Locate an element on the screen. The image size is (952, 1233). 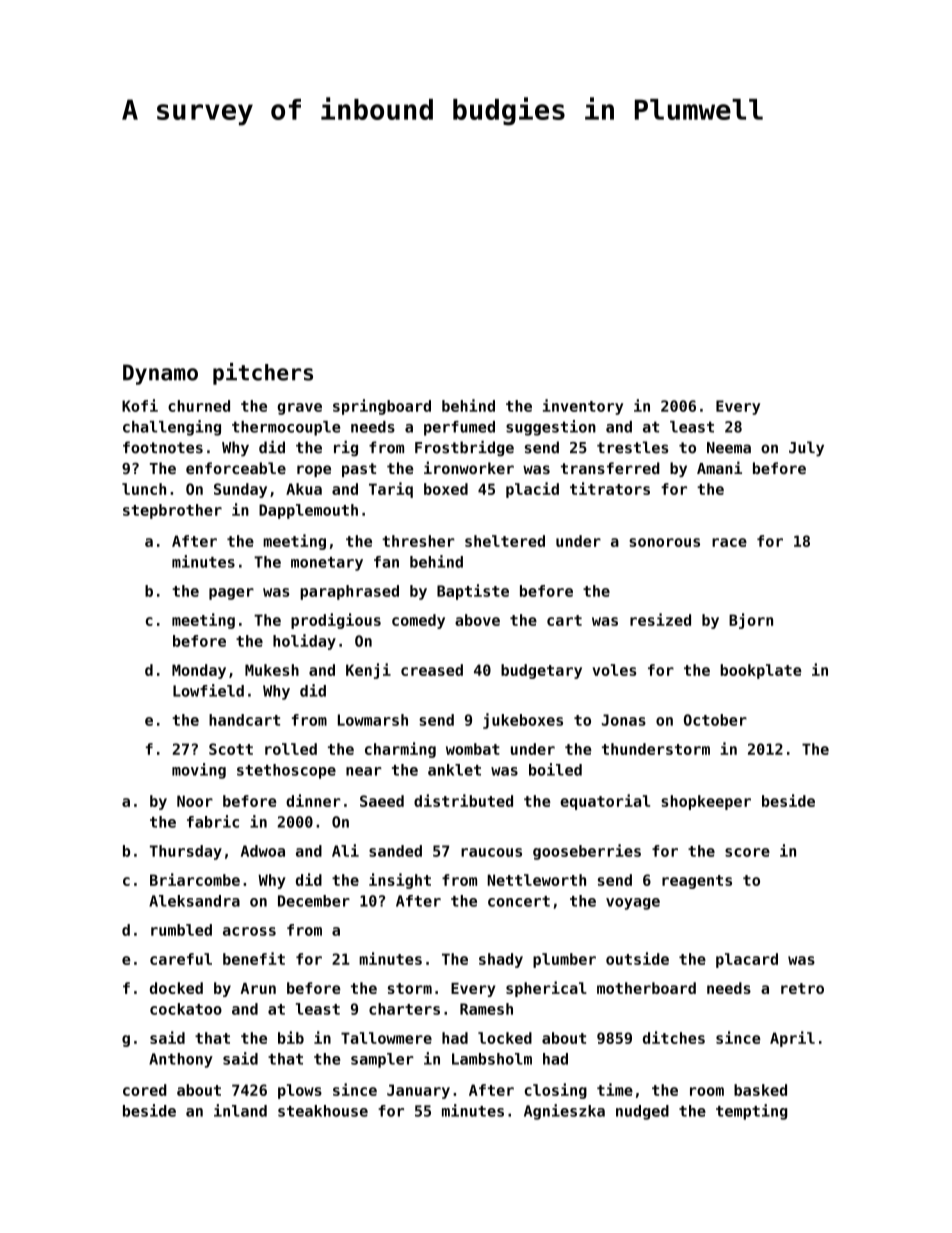
raucous is located at coordinates (491, 852).
